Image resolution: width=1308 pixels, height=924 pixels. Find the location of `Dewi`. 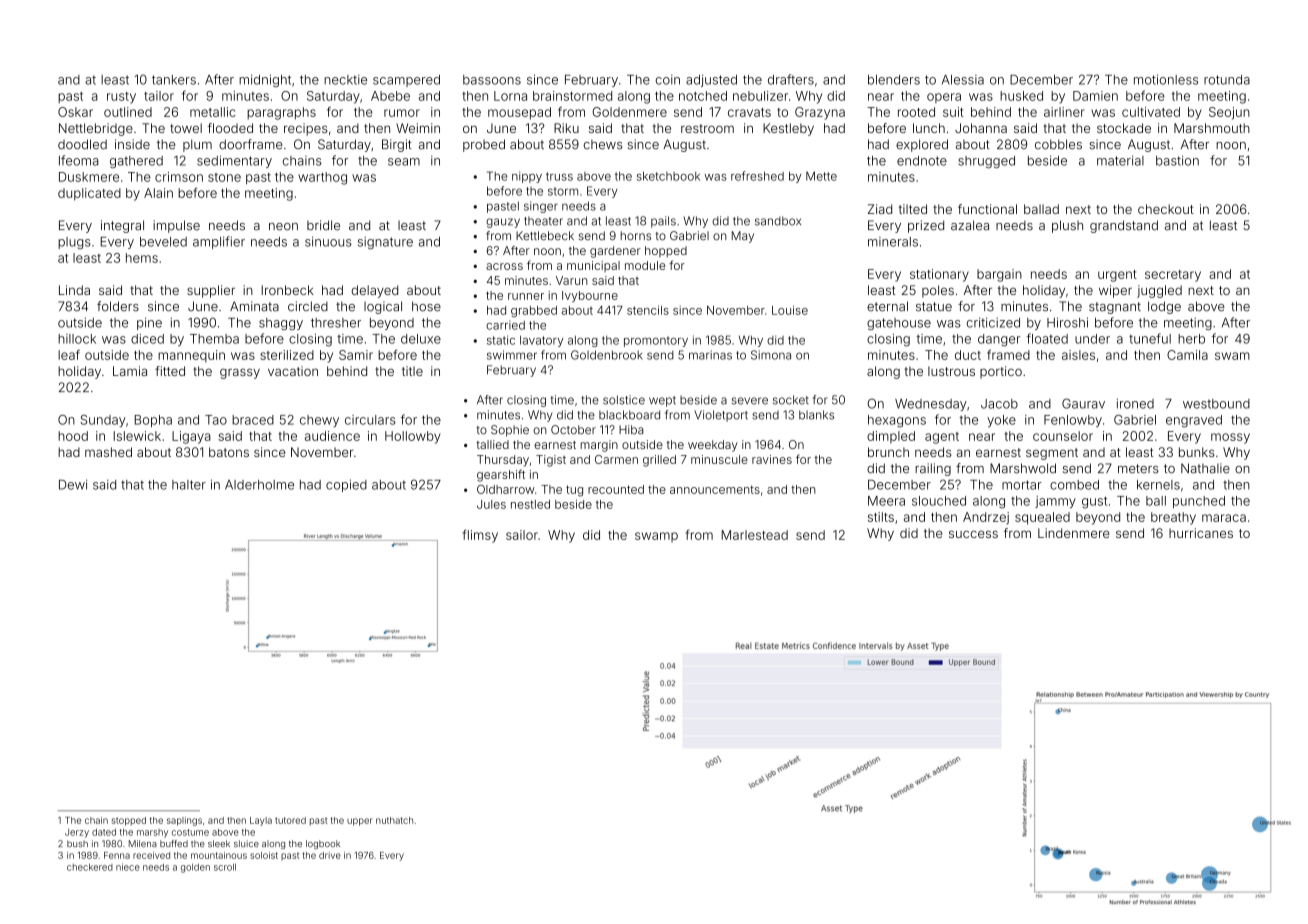

Dewi is located at coordinates (73, 484).
